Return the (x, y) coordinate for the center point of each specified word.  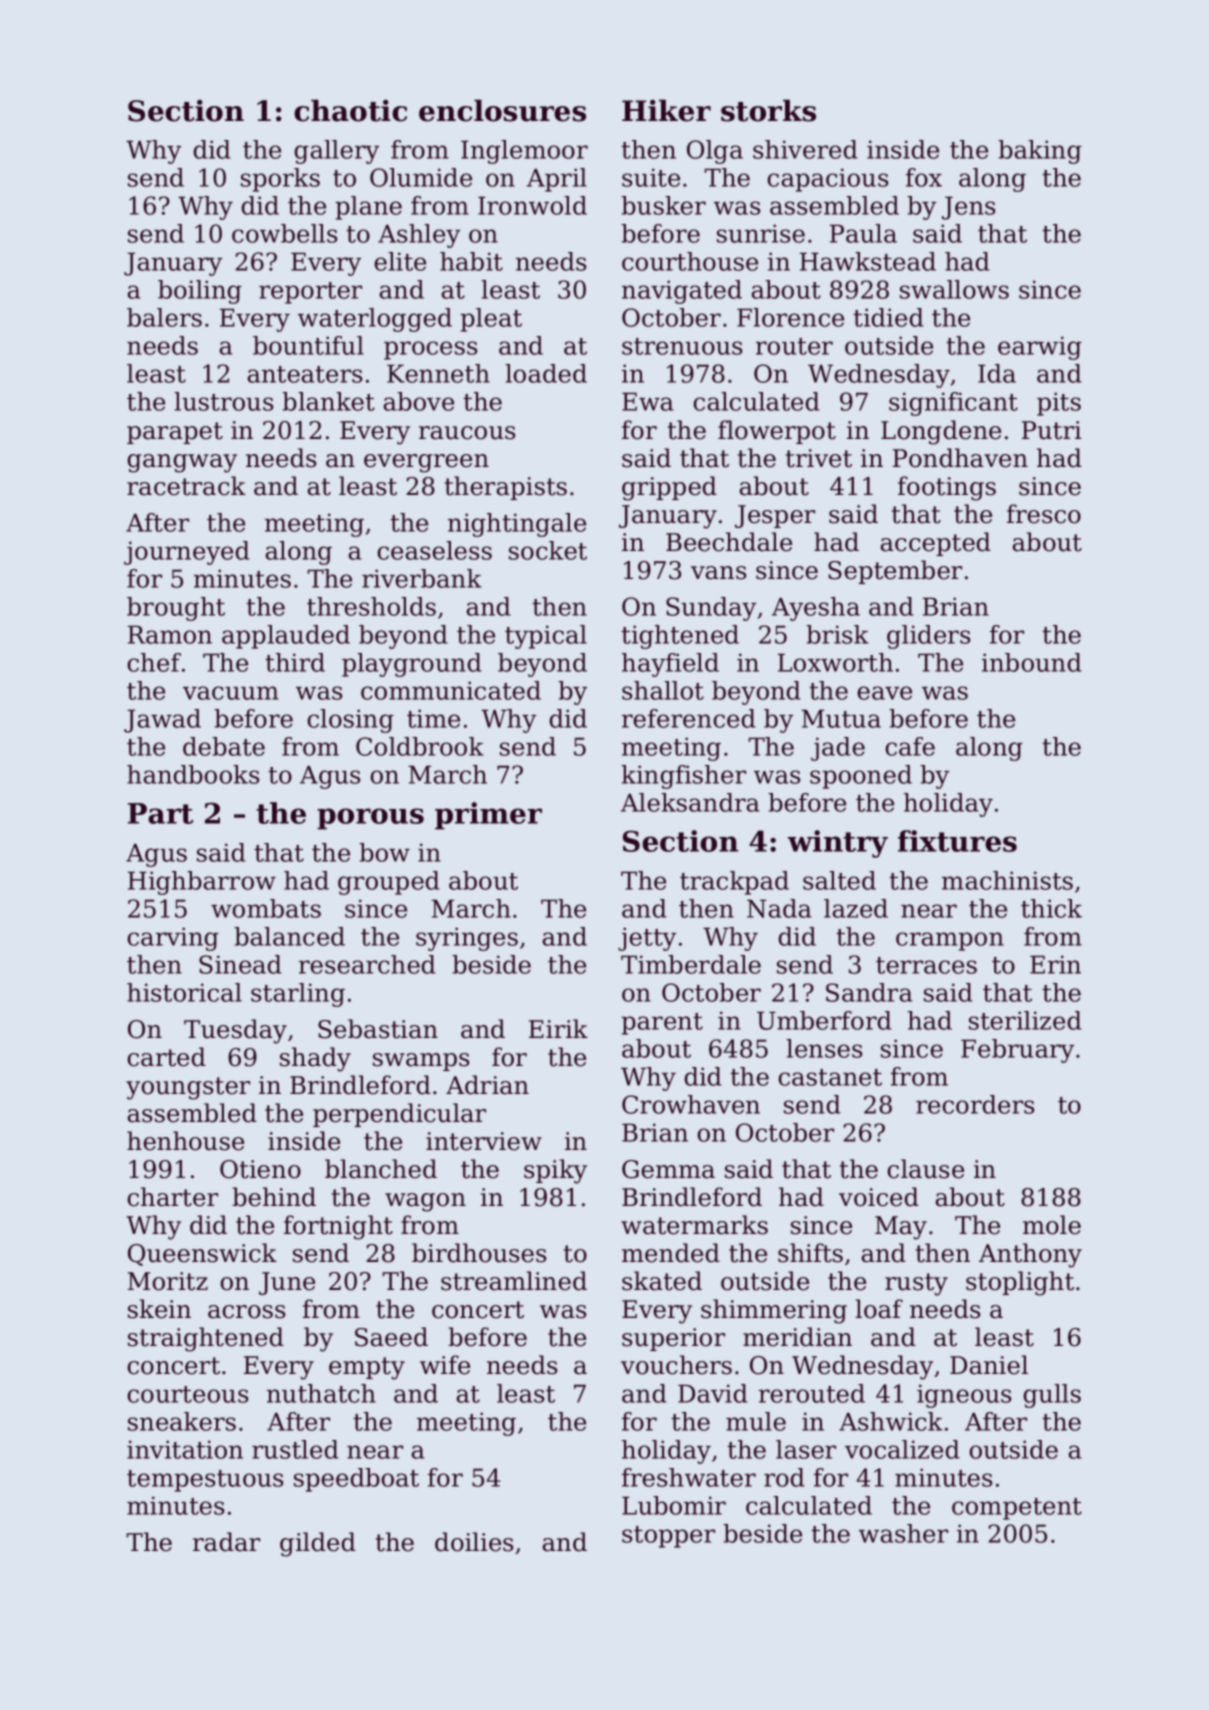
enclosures (502, 110)
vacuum (231, 693)
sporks (280, 180)
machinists (1007, 880)
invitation (185, 1449)
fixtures (957, 841)
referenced (689, 718)
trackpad (734, 883)
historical (184, 992)
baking (1040, 152)
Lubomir (674, 1505)
